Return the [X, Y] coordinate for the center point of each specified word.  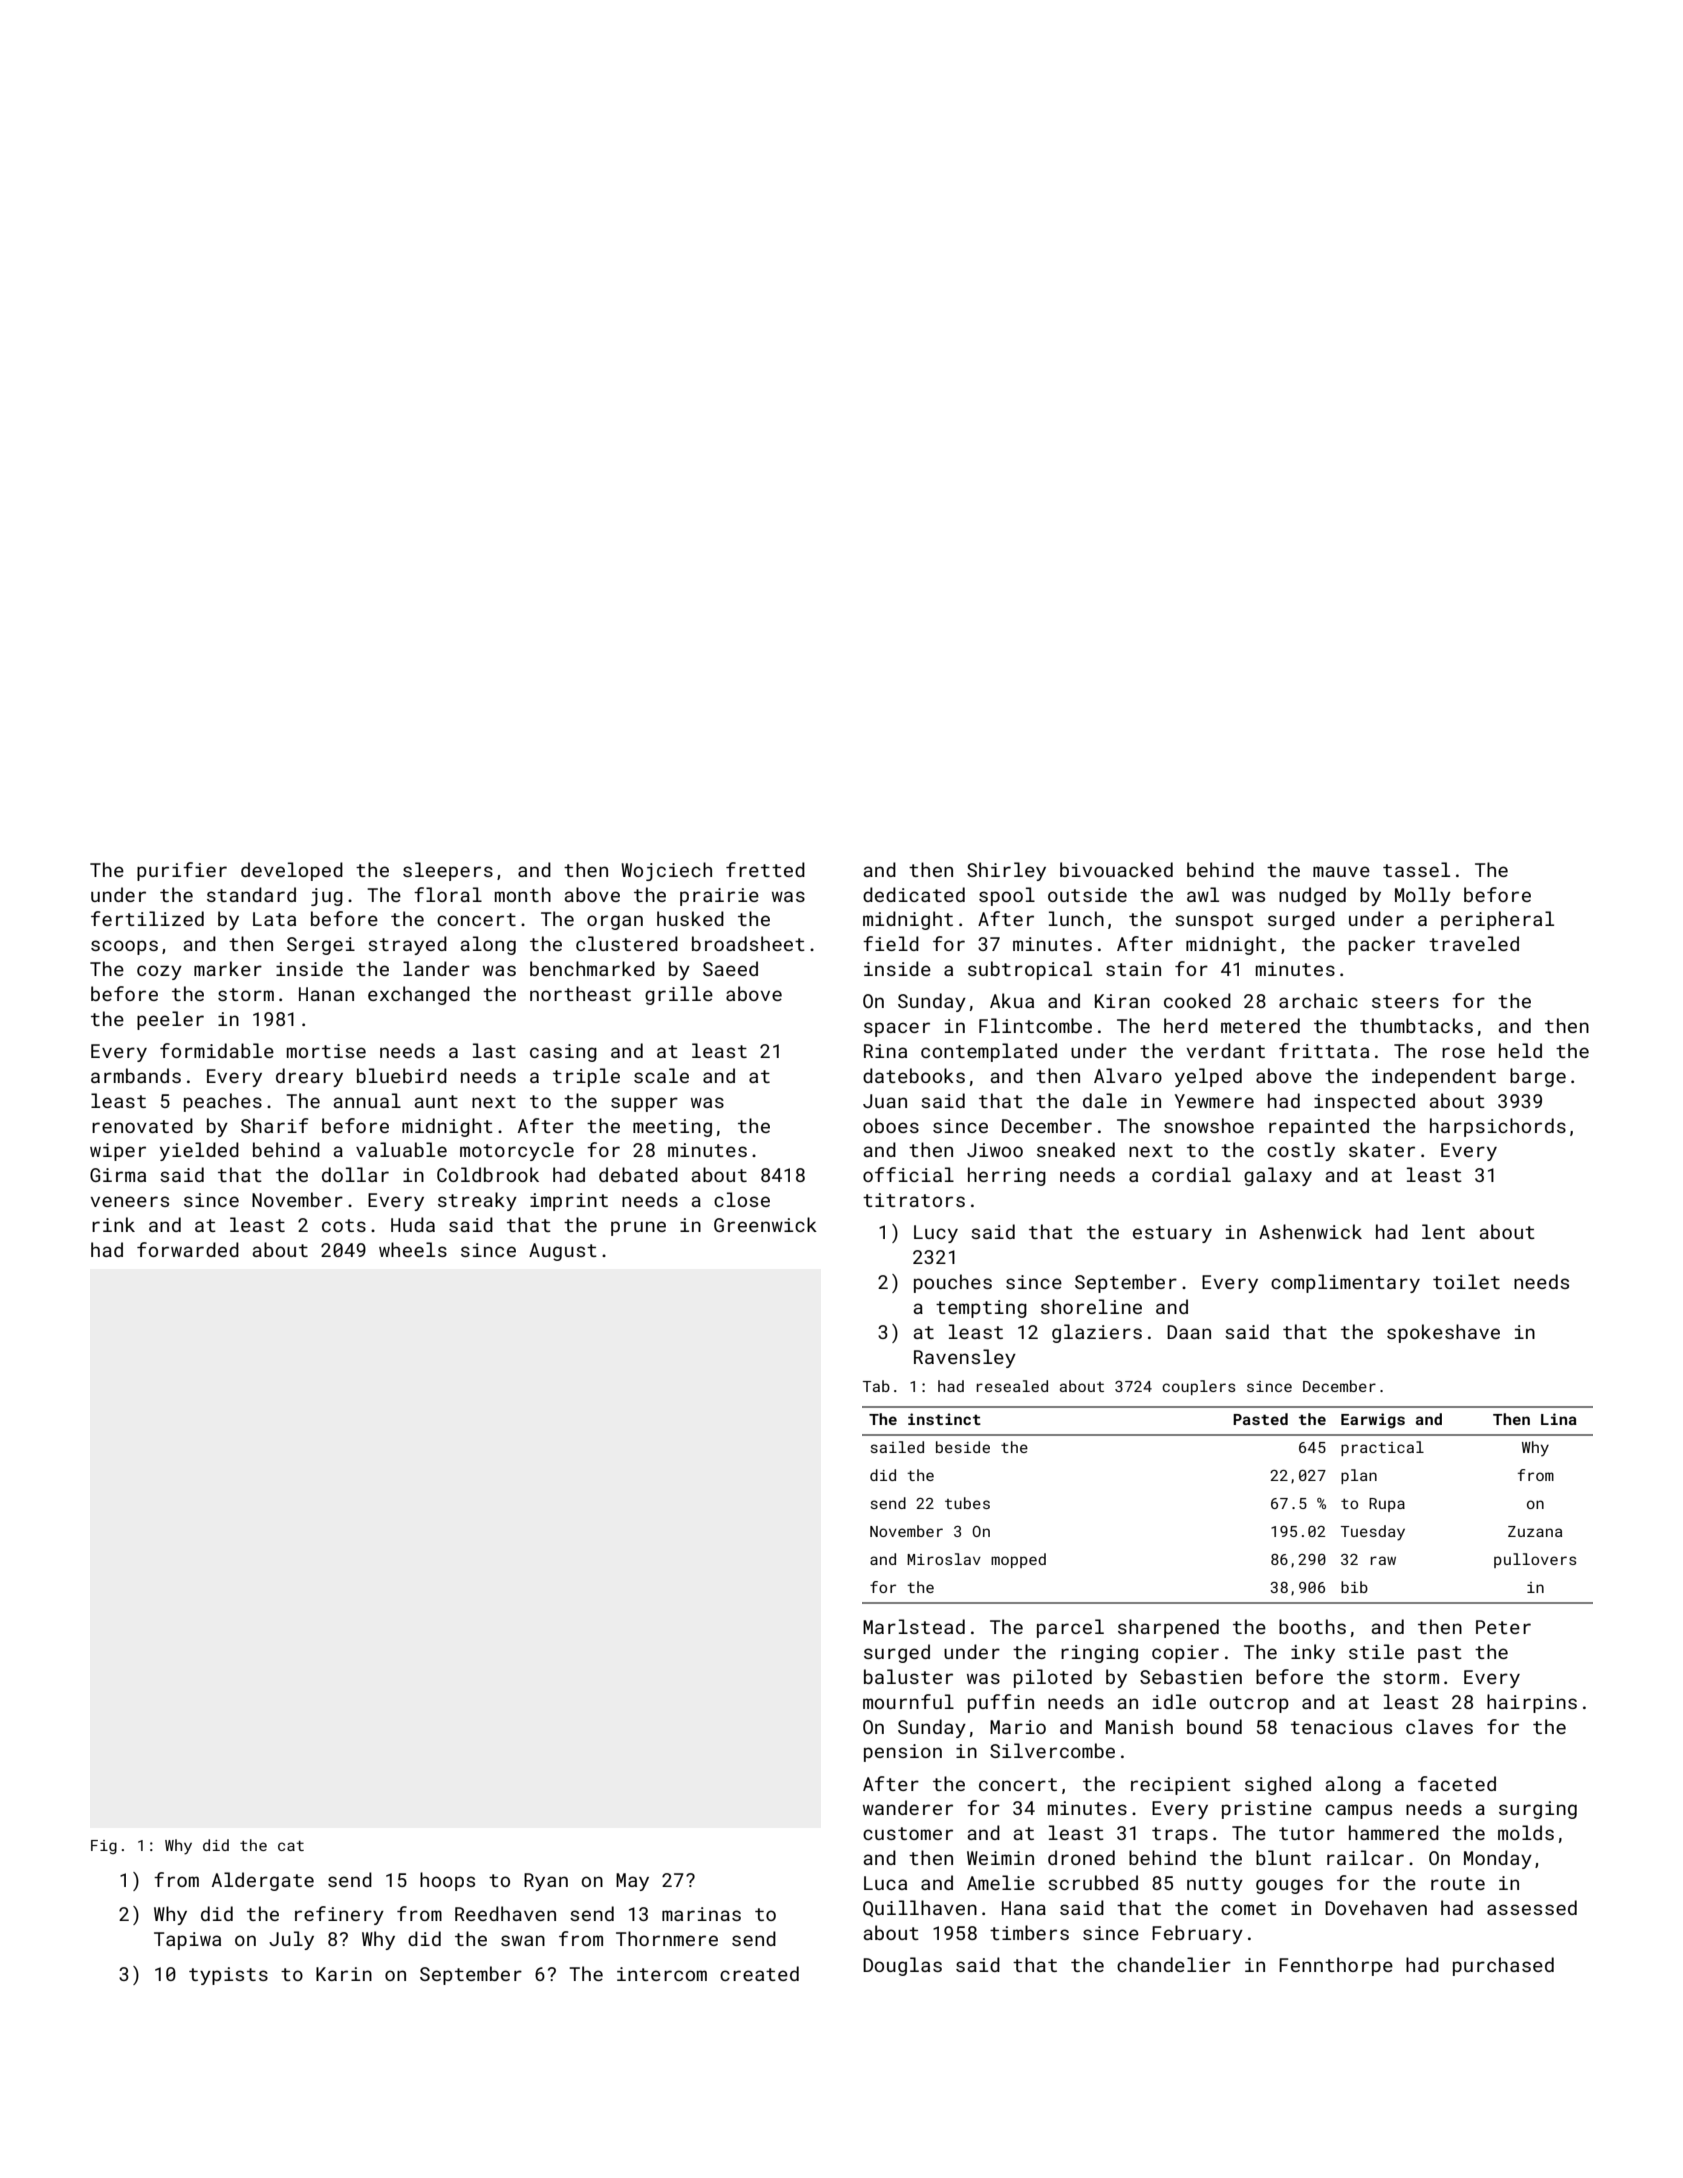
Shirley [1006, 871]
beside [963, 1447]
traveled [1474, 943]
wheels [413, 1249]
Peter [1503, 1627]
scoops [124, 947]
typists [228, 1976]
